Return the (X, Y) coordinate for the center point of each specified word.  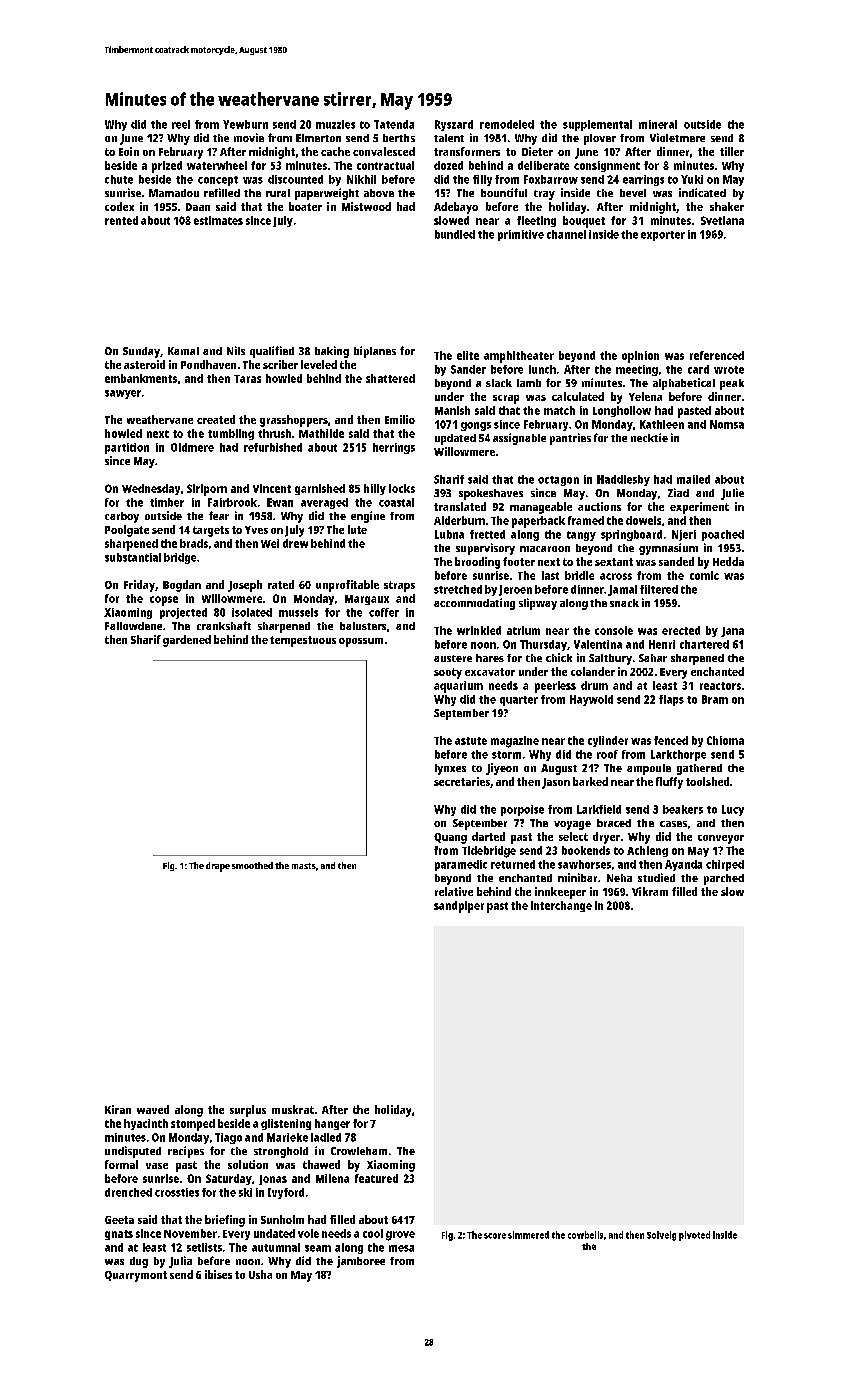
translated (460, 506)
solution (248, 1164)
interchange (561, 906)
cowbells (585, 1235)
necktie (649, 437)
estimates (218, 220)
